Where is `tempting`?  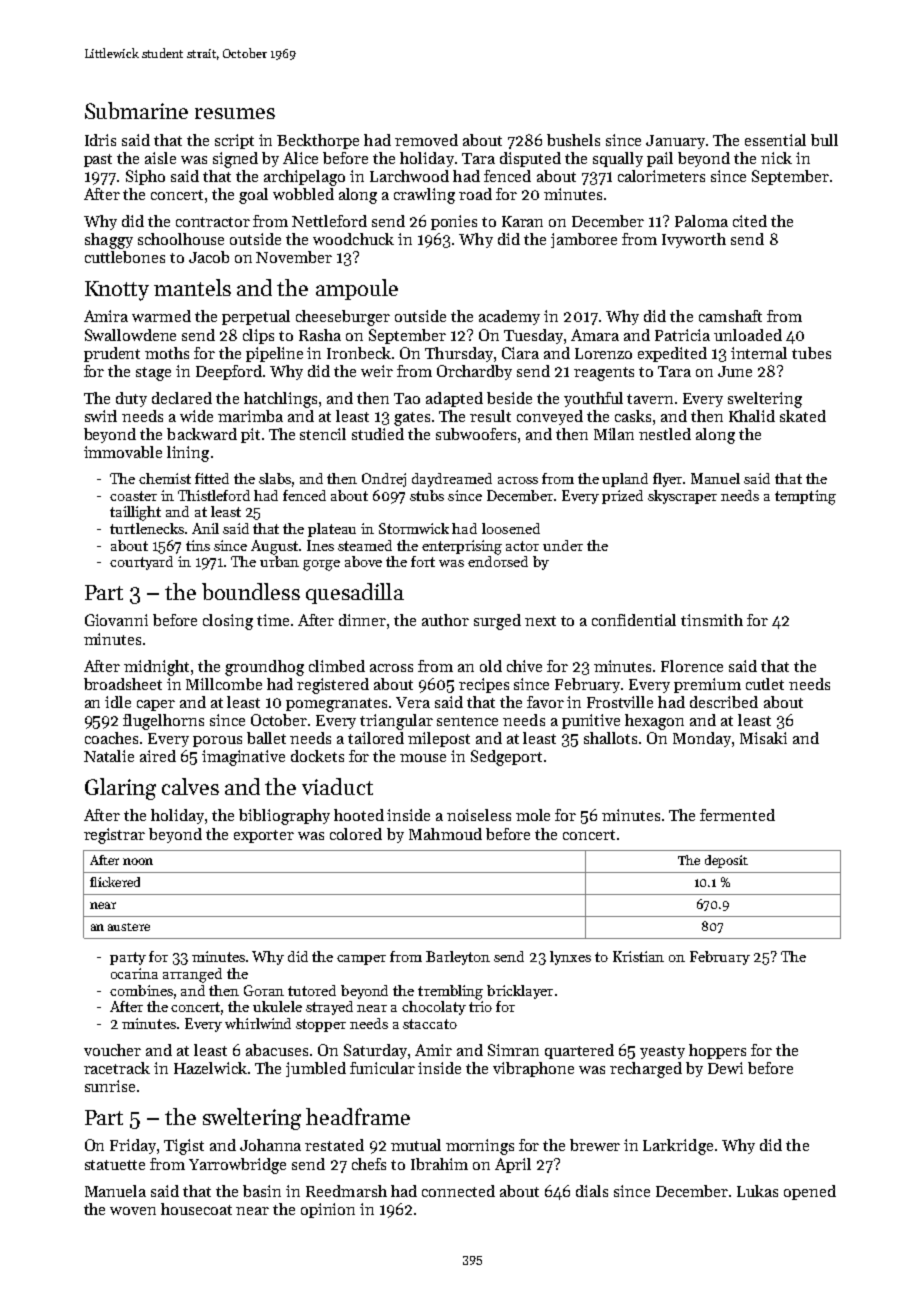
tempting is located at coordinates (805, 497).
